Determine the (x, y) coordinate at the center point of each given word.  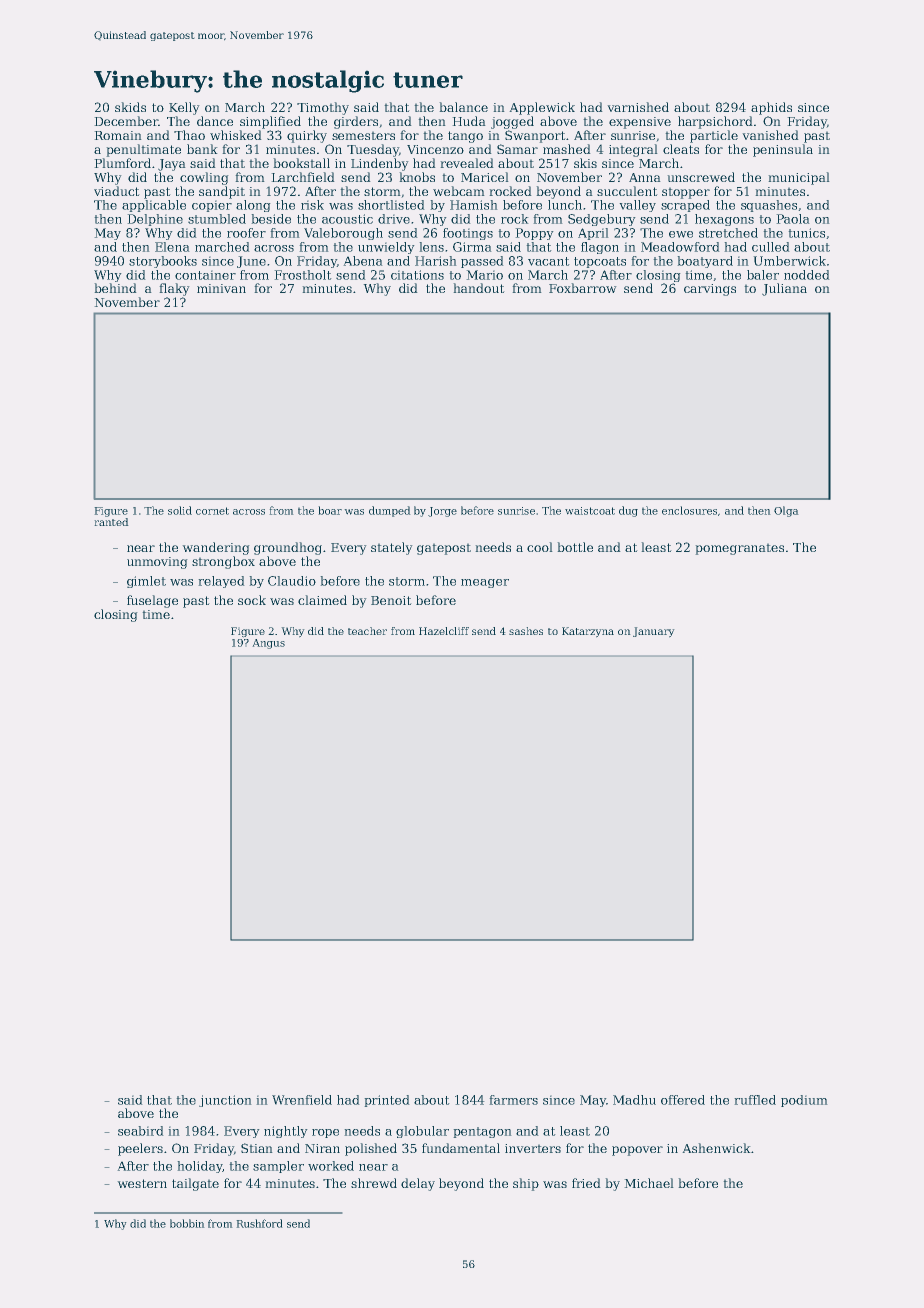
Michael (649, 1183)
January (653, 632)
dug (628, 511)
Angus (269, 644)
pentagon (482, 1132)
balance (464, 107)
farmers (514, 1100)
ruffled (755, 1100)
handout (479, 288)
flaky (174, 289)
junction (225, 1101)
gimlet (146, 582)
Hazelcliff (444, 631)
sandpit (222, 192)
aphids (771, 108)
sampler (278, 1167)
